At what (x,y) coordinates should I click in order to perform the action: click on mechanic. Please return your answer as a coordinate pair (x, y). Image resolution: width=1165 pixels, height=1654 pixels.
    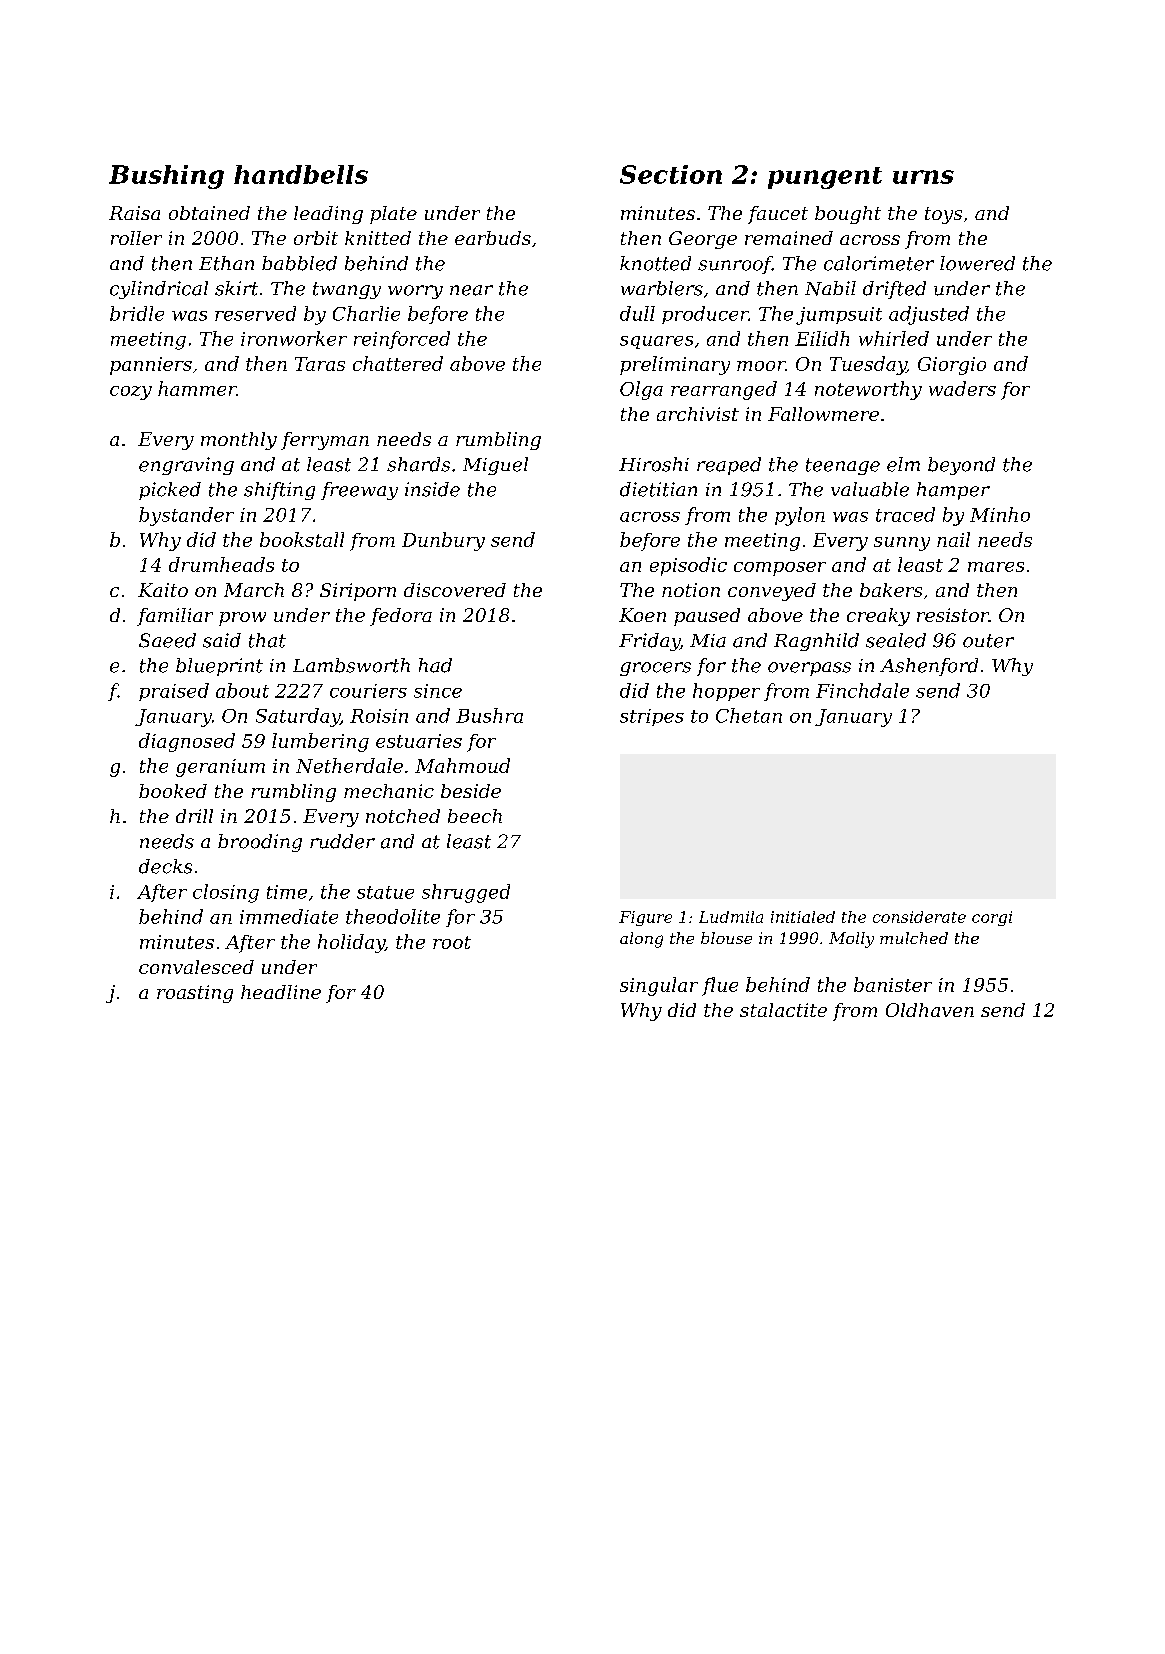
    Looking at the image, I should click on (389, 791).
